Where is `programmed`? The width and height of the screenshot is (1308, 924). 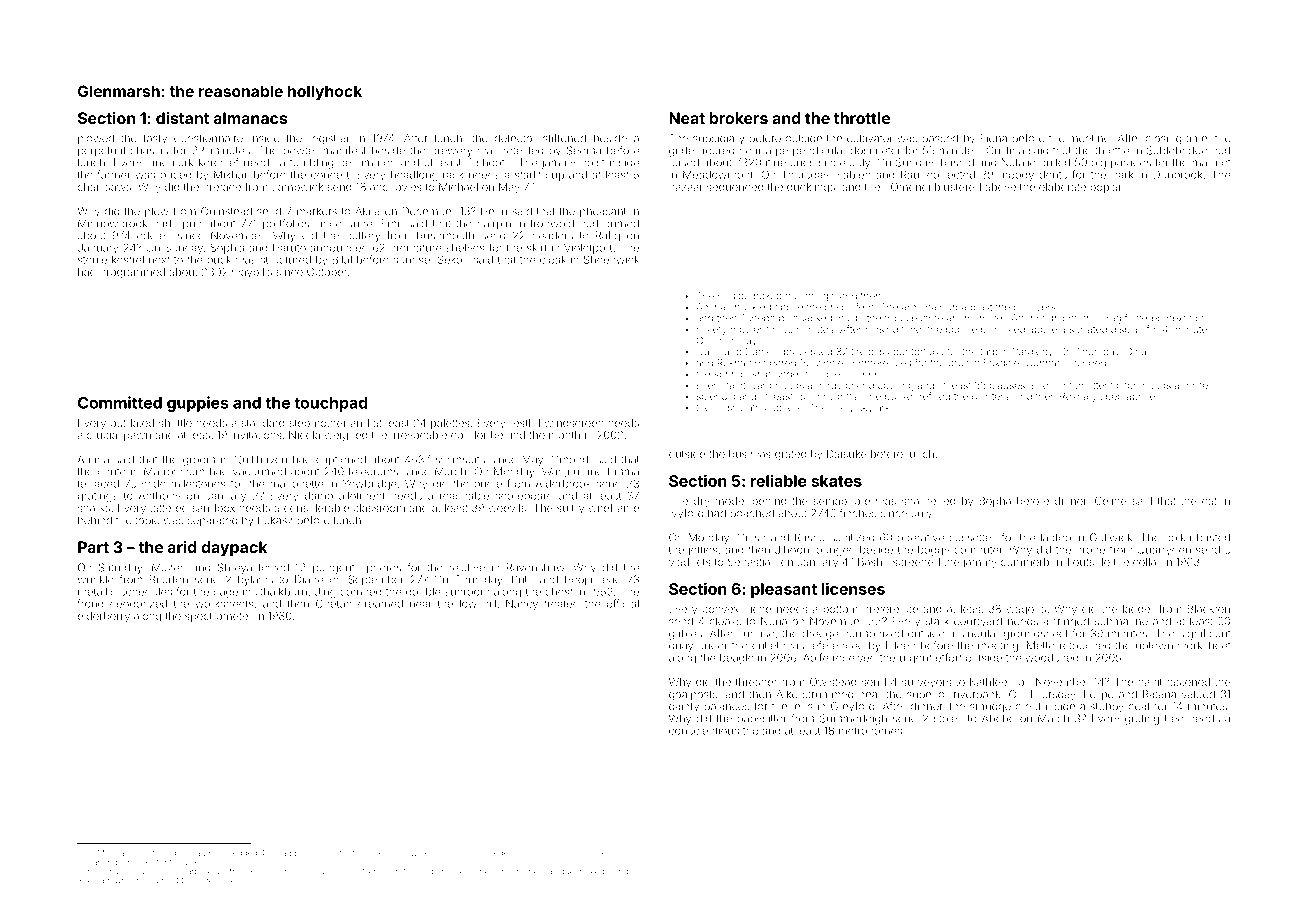 programmed is located at coordinates (132, 273).
